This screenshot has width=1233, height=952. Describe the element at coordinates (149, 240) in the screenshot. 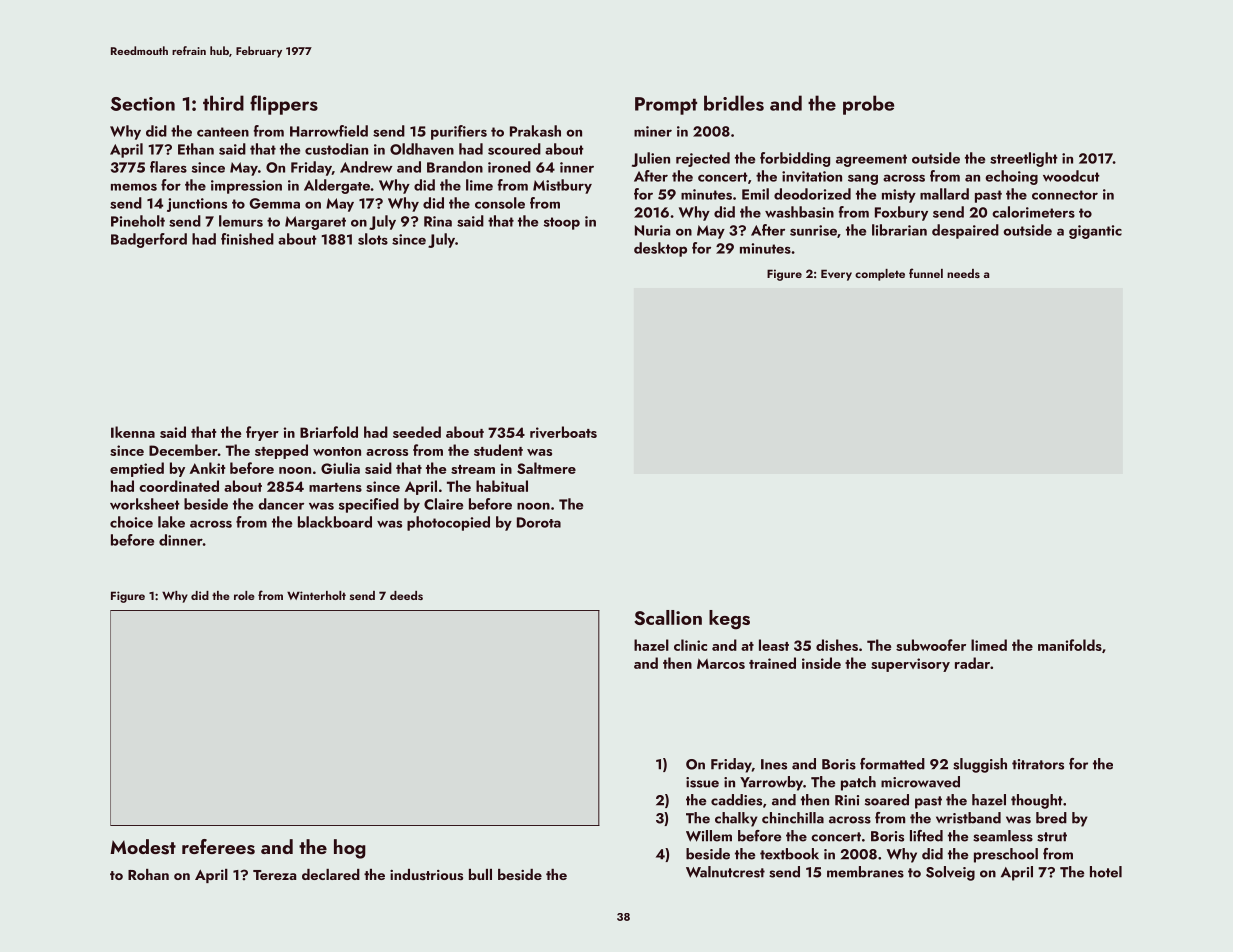

I see `Badgerford` at that location.
